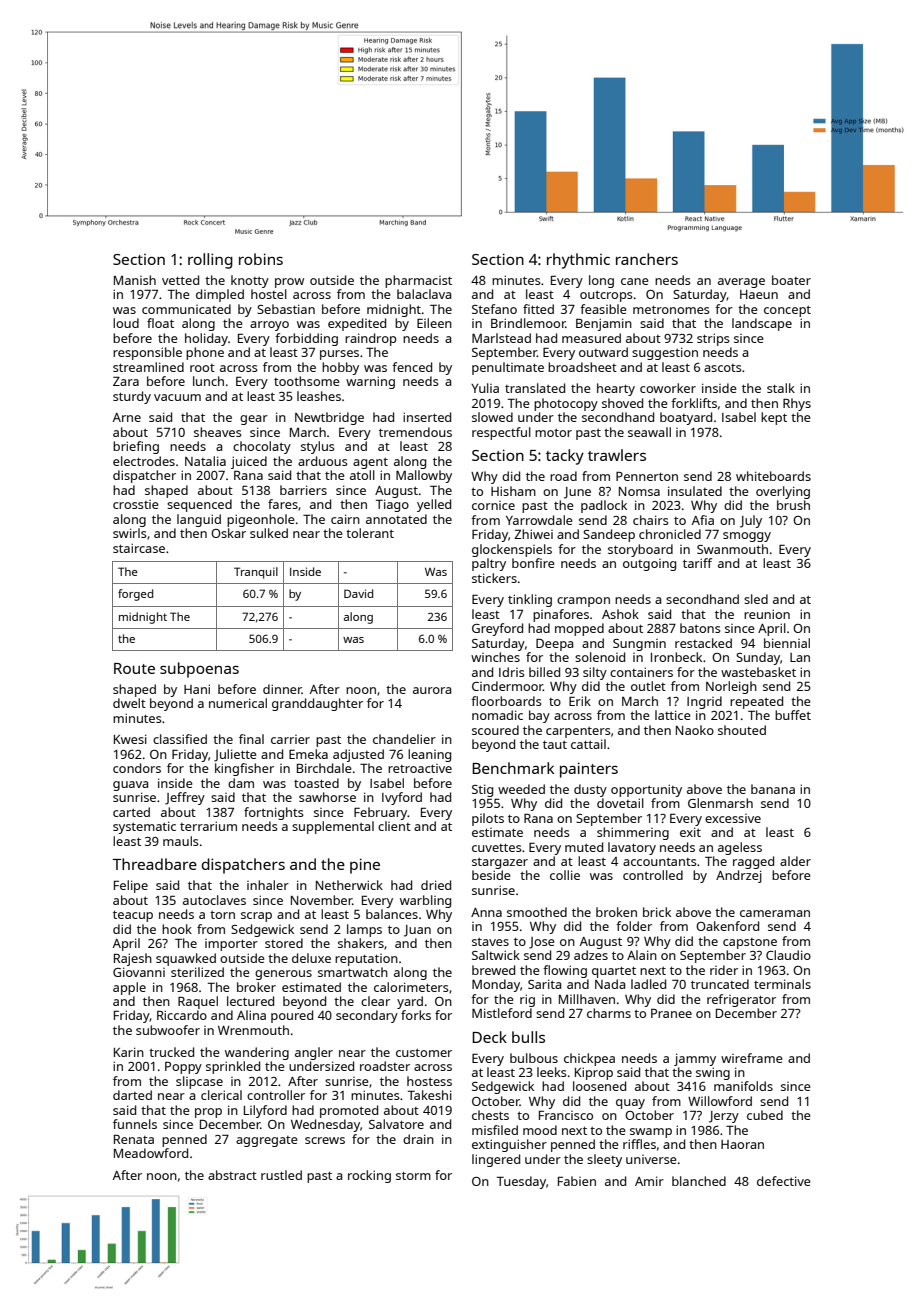 This page has width=924, height=1308. What do you see at coordinates (307, 381) in the page?
I see `toothsome` at bounding box center [307, 381].
